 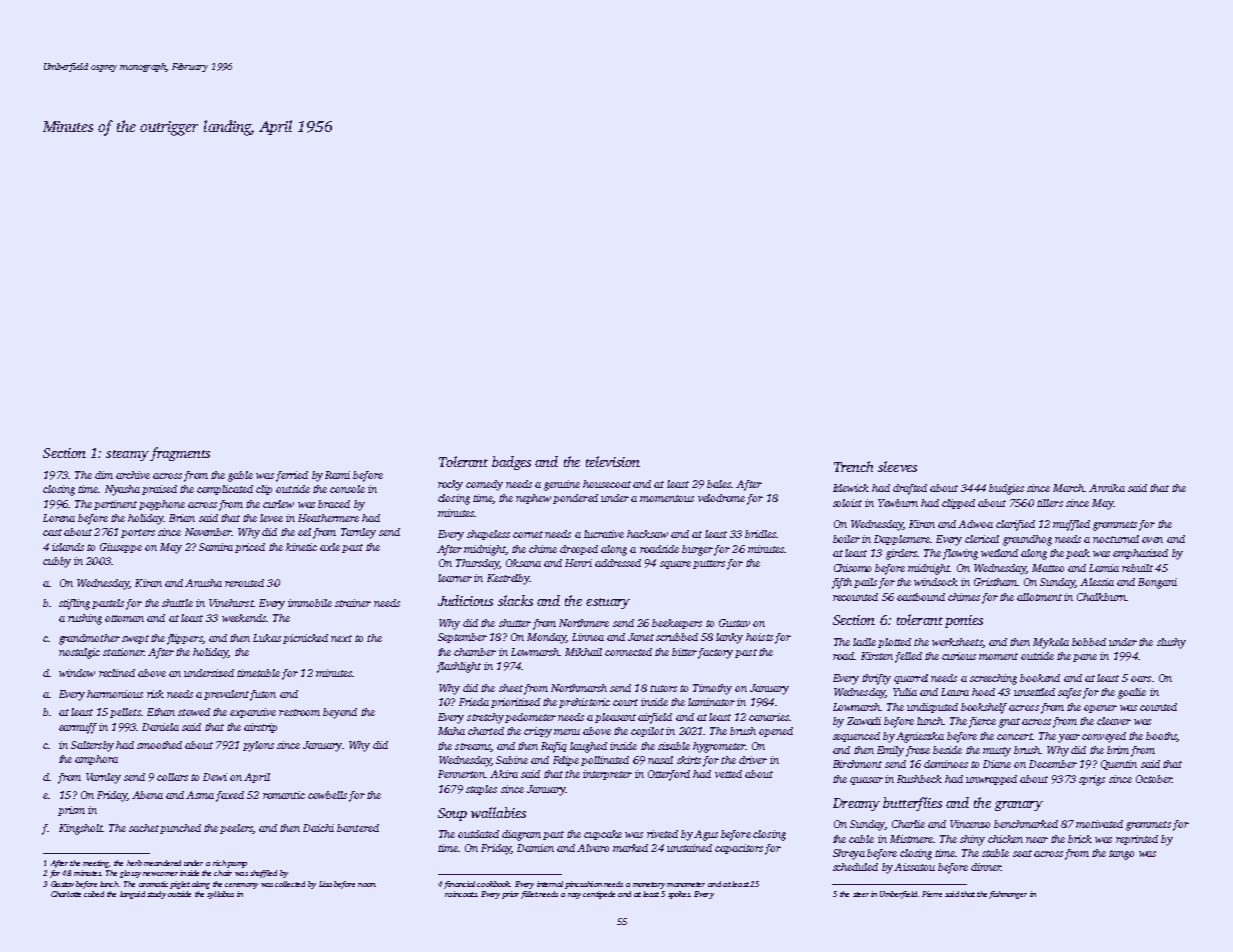 I want to click on Pierre, so click(x=932, y=894).
